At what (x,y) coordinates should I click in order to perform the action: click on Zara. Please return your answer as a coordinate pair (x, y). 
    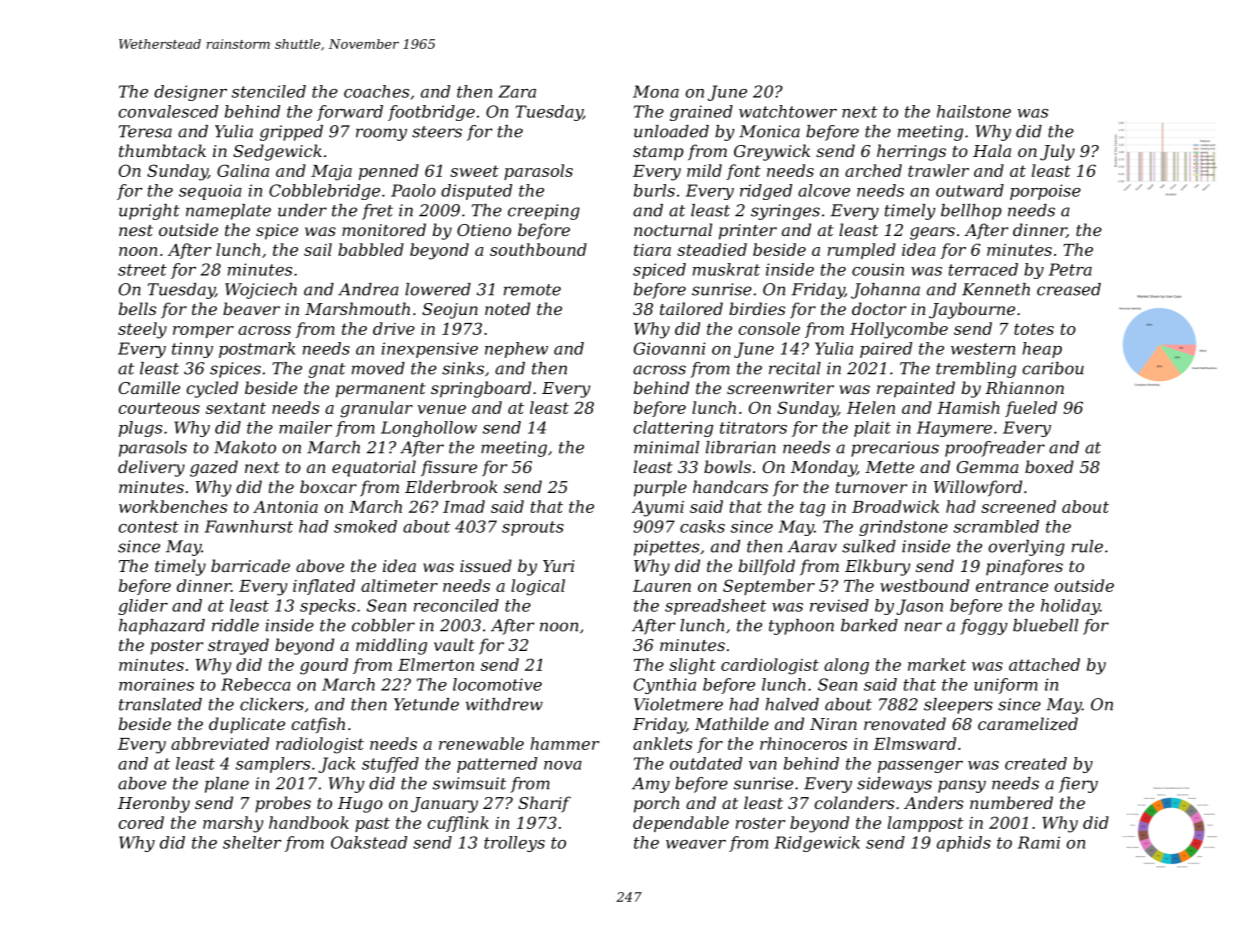
    Looking at the image, I should click on (517, 91).
